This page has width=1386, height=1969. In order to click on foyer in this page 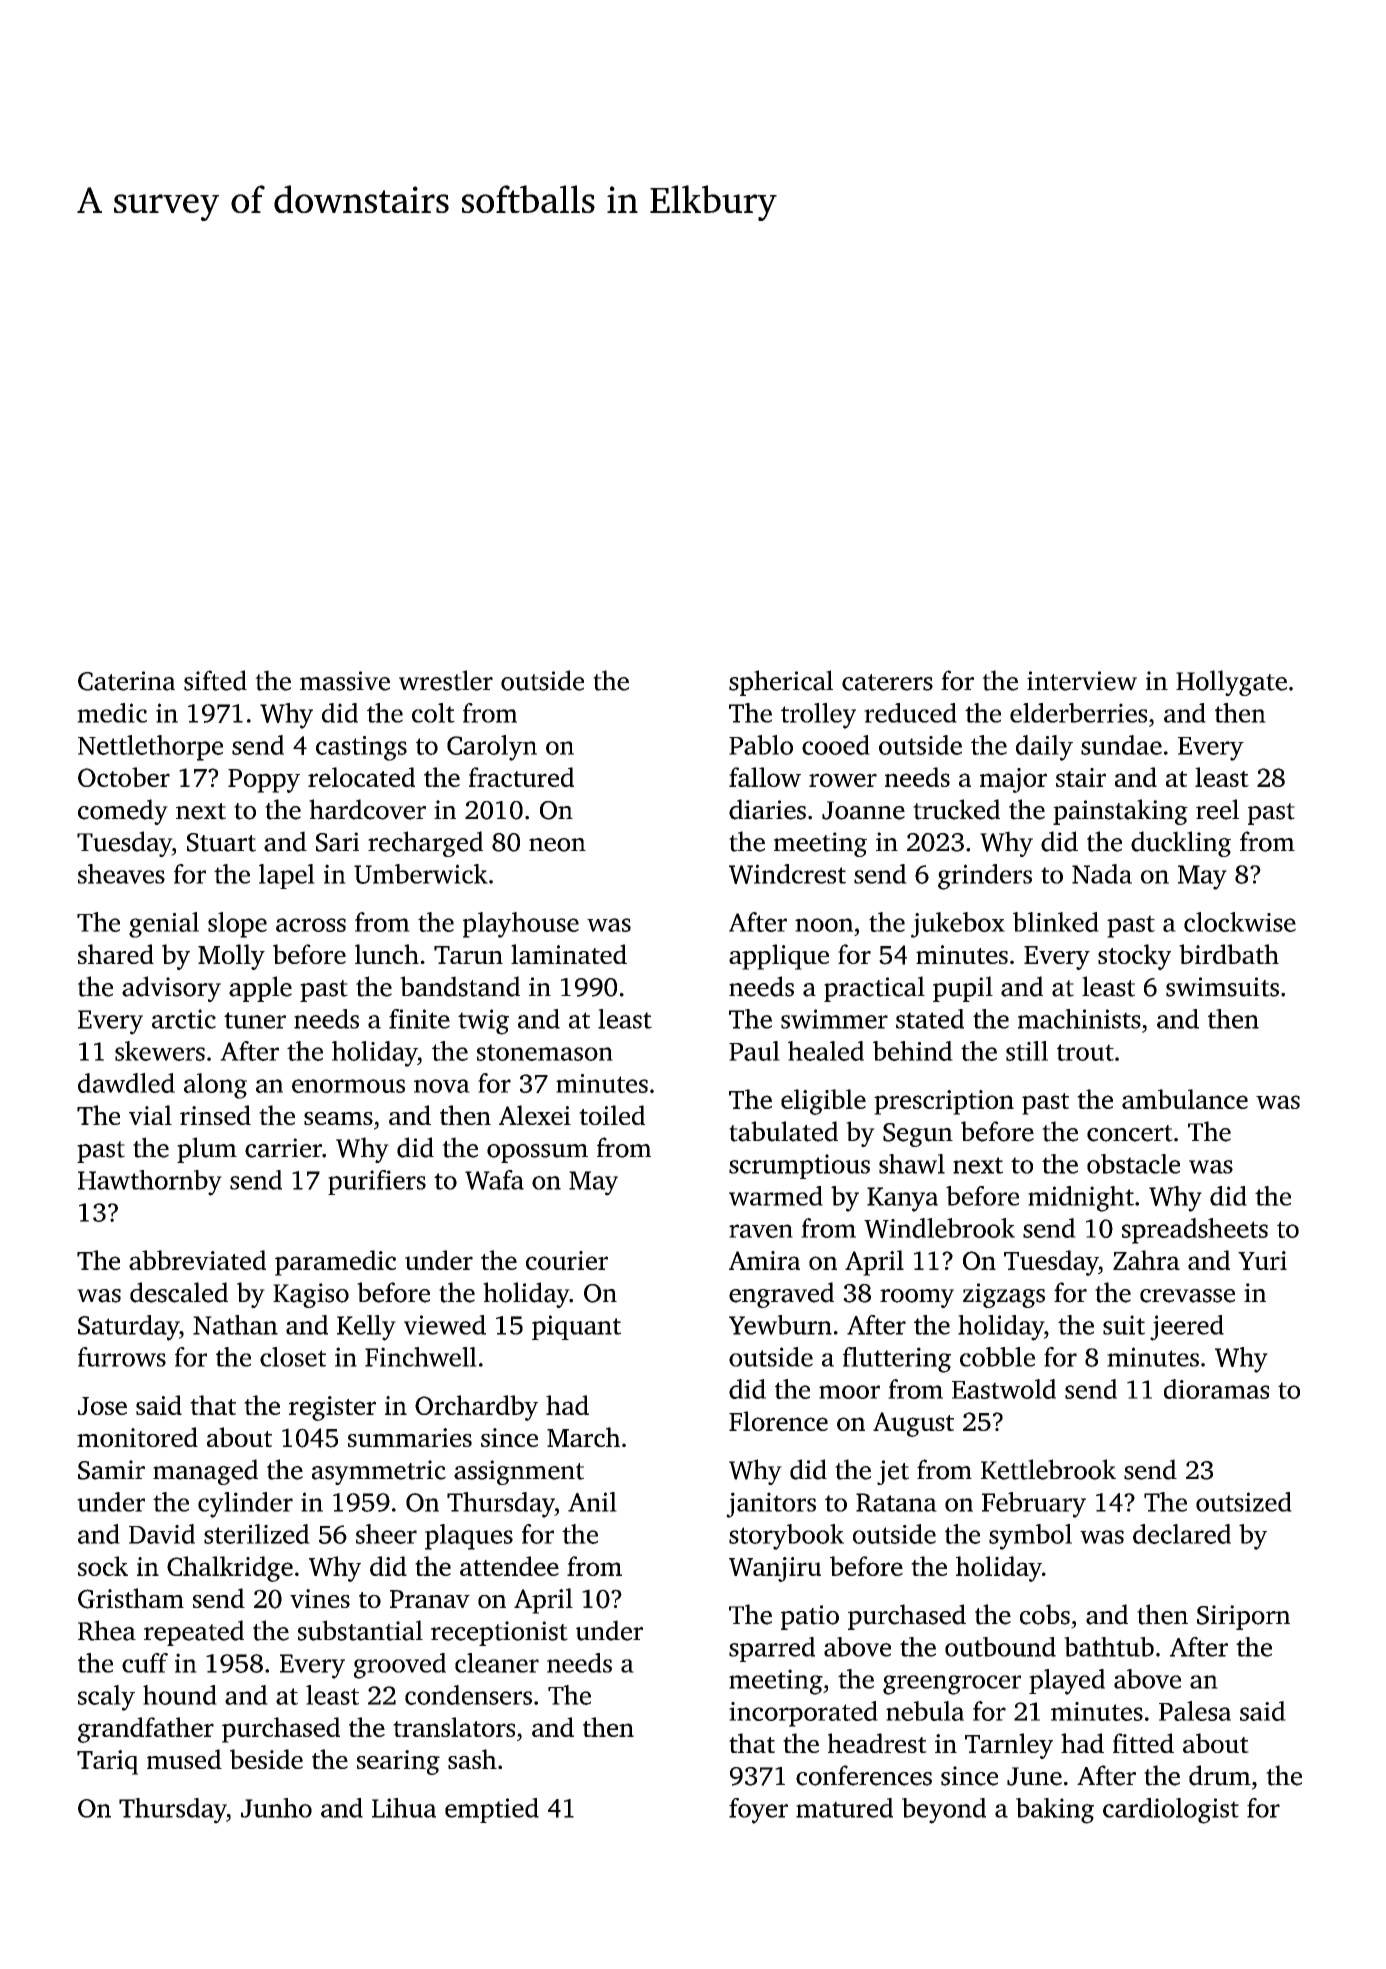, I will do `click(758, 1811)`.
